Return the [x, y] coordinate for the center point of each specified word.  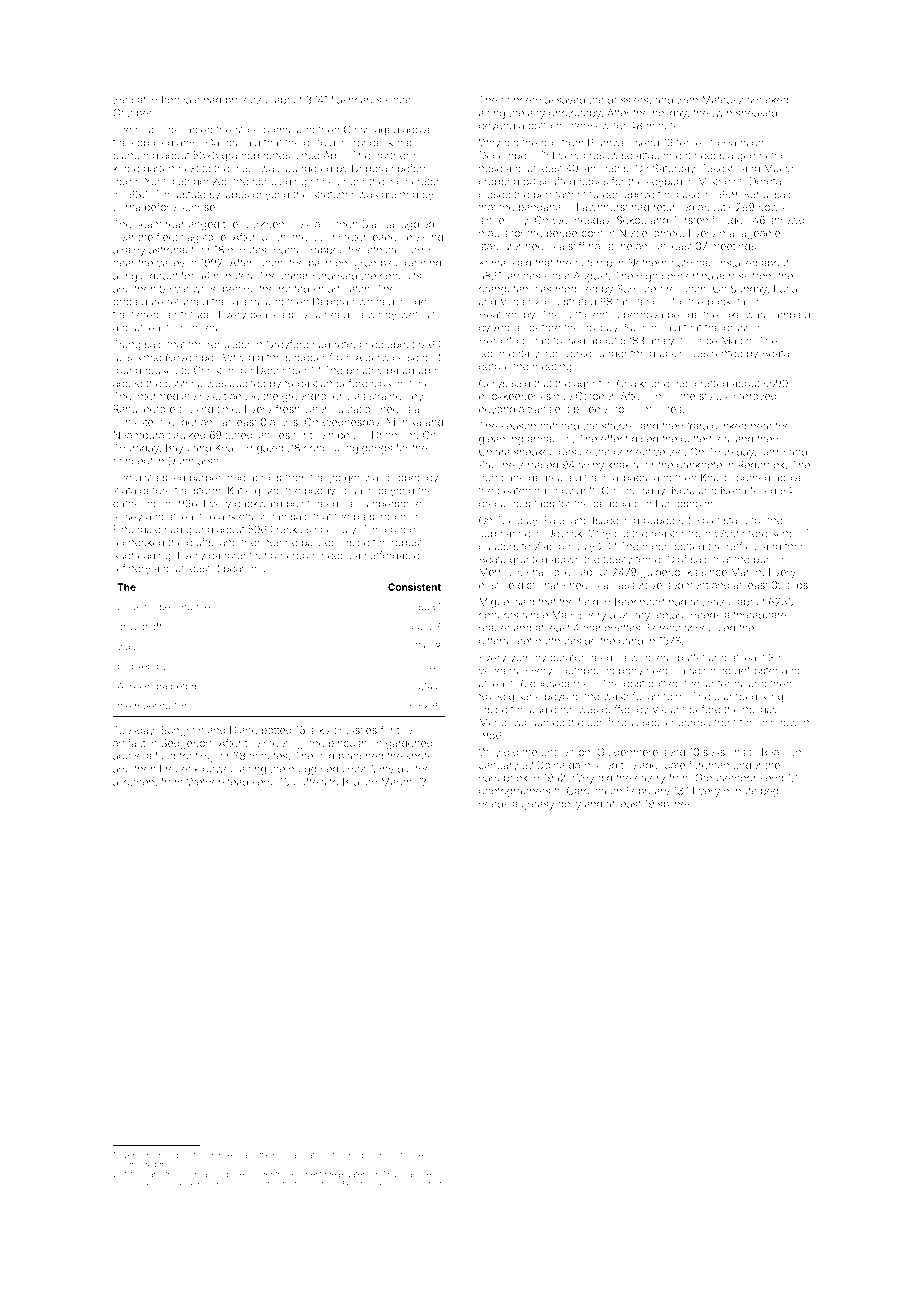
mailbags [625, 479]
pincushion [355, 744]
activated [712, 602]
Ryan [773, 753]
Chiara [494, 452]
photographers [515, 792]
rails [122, 357]
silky [319, 731]
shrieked [768, 100]
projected [248, 101]
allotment [135, 782]
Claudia [150, 1184]
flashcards [356, 99]
